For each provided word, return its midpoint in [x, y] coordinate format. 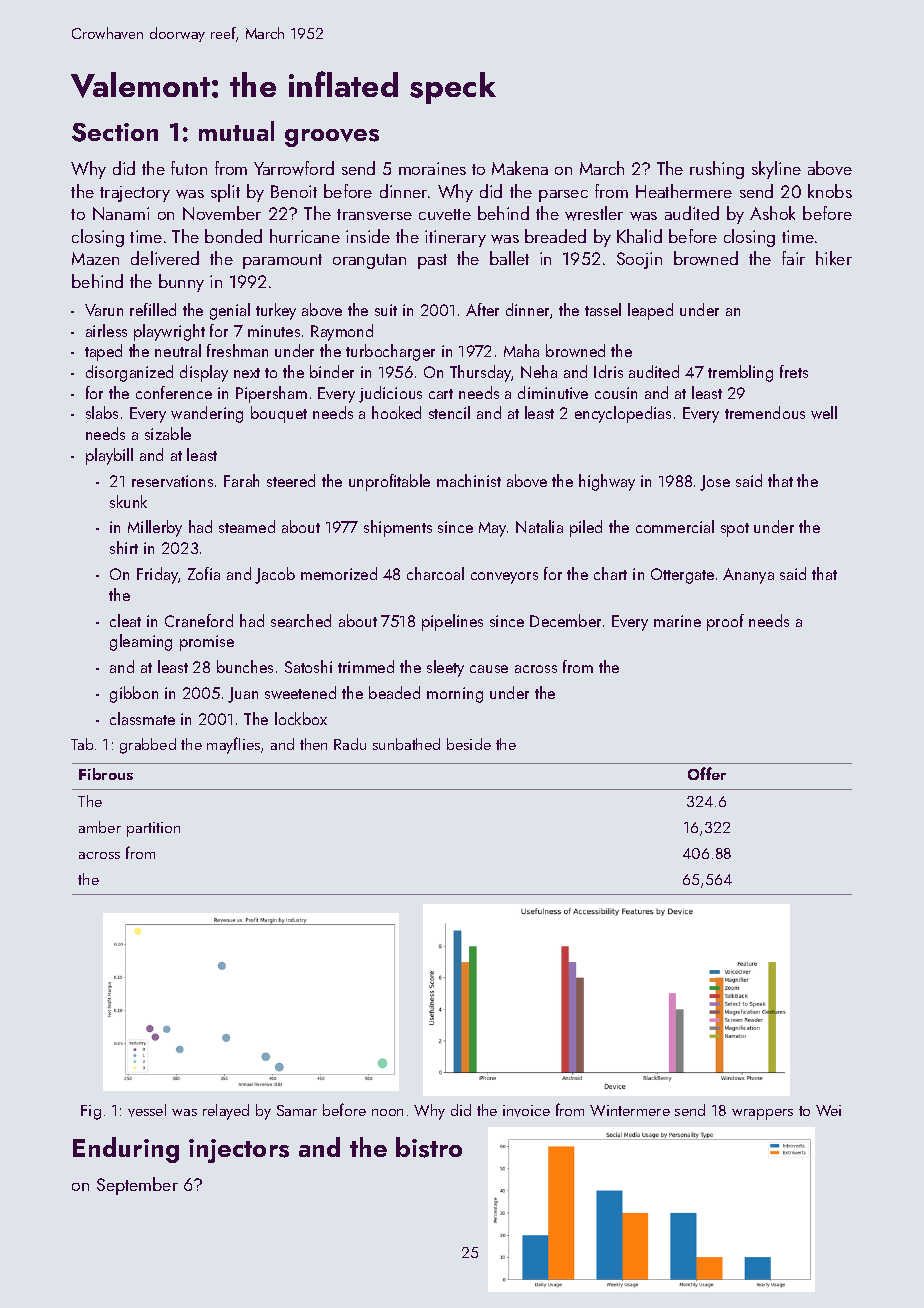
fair [793, 258]
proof [725, 622]
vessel [147, 1110]
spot [735, 530]
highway [607, 482]
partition [153, 829]
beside [469, 744]
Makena [520, 168]
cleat [125, 620]
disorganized [129, 373]
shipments [398, 528]
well [824, 412]
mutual [236, 131]
